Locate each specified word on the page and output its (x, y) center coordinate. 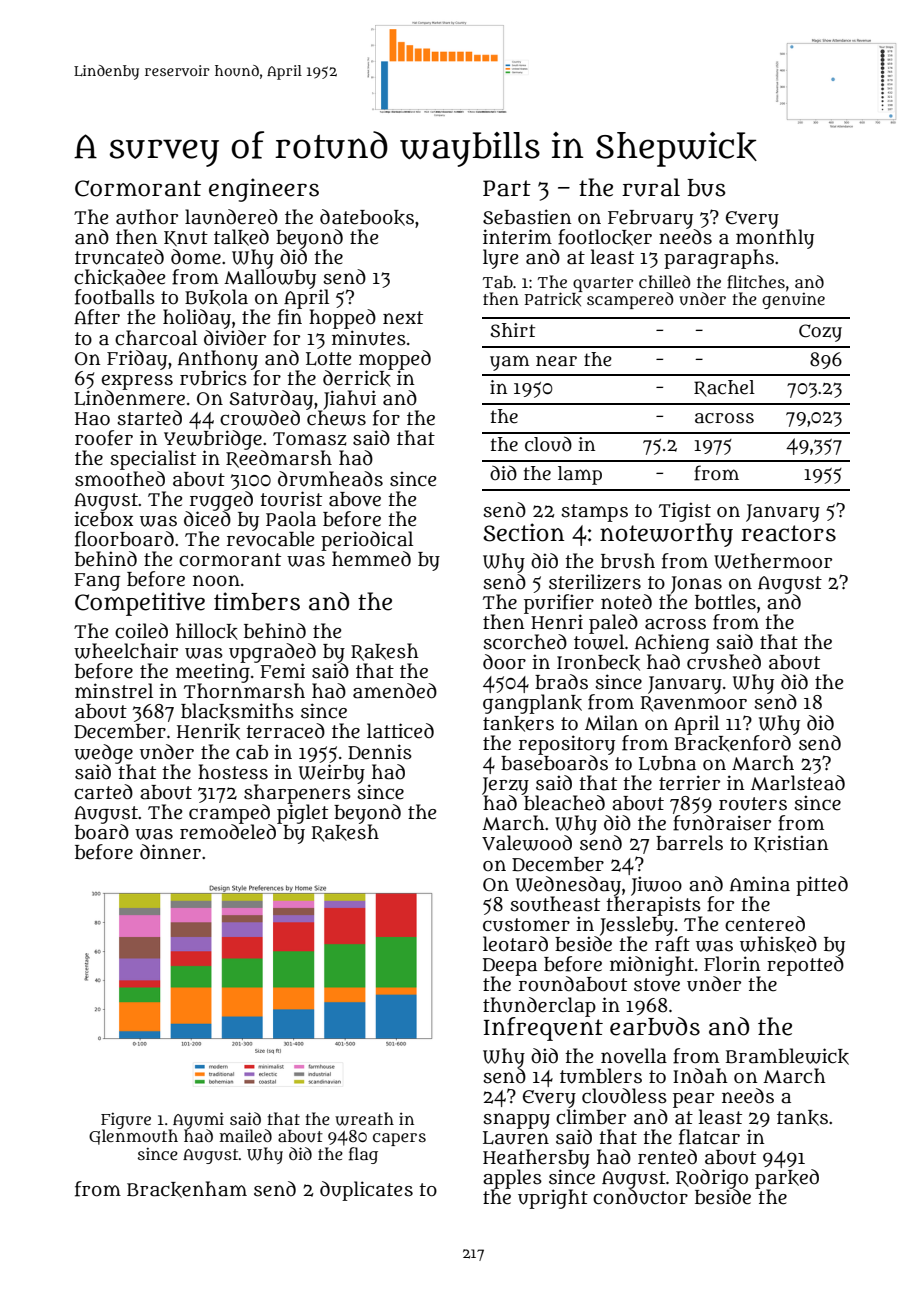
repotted (805, 966)
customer (526, 925)
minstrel (114, 691)
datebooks (367, 217)
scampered (630, 300)
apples (512, 1179)
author (147, 217)
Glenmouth (133, 1137)
